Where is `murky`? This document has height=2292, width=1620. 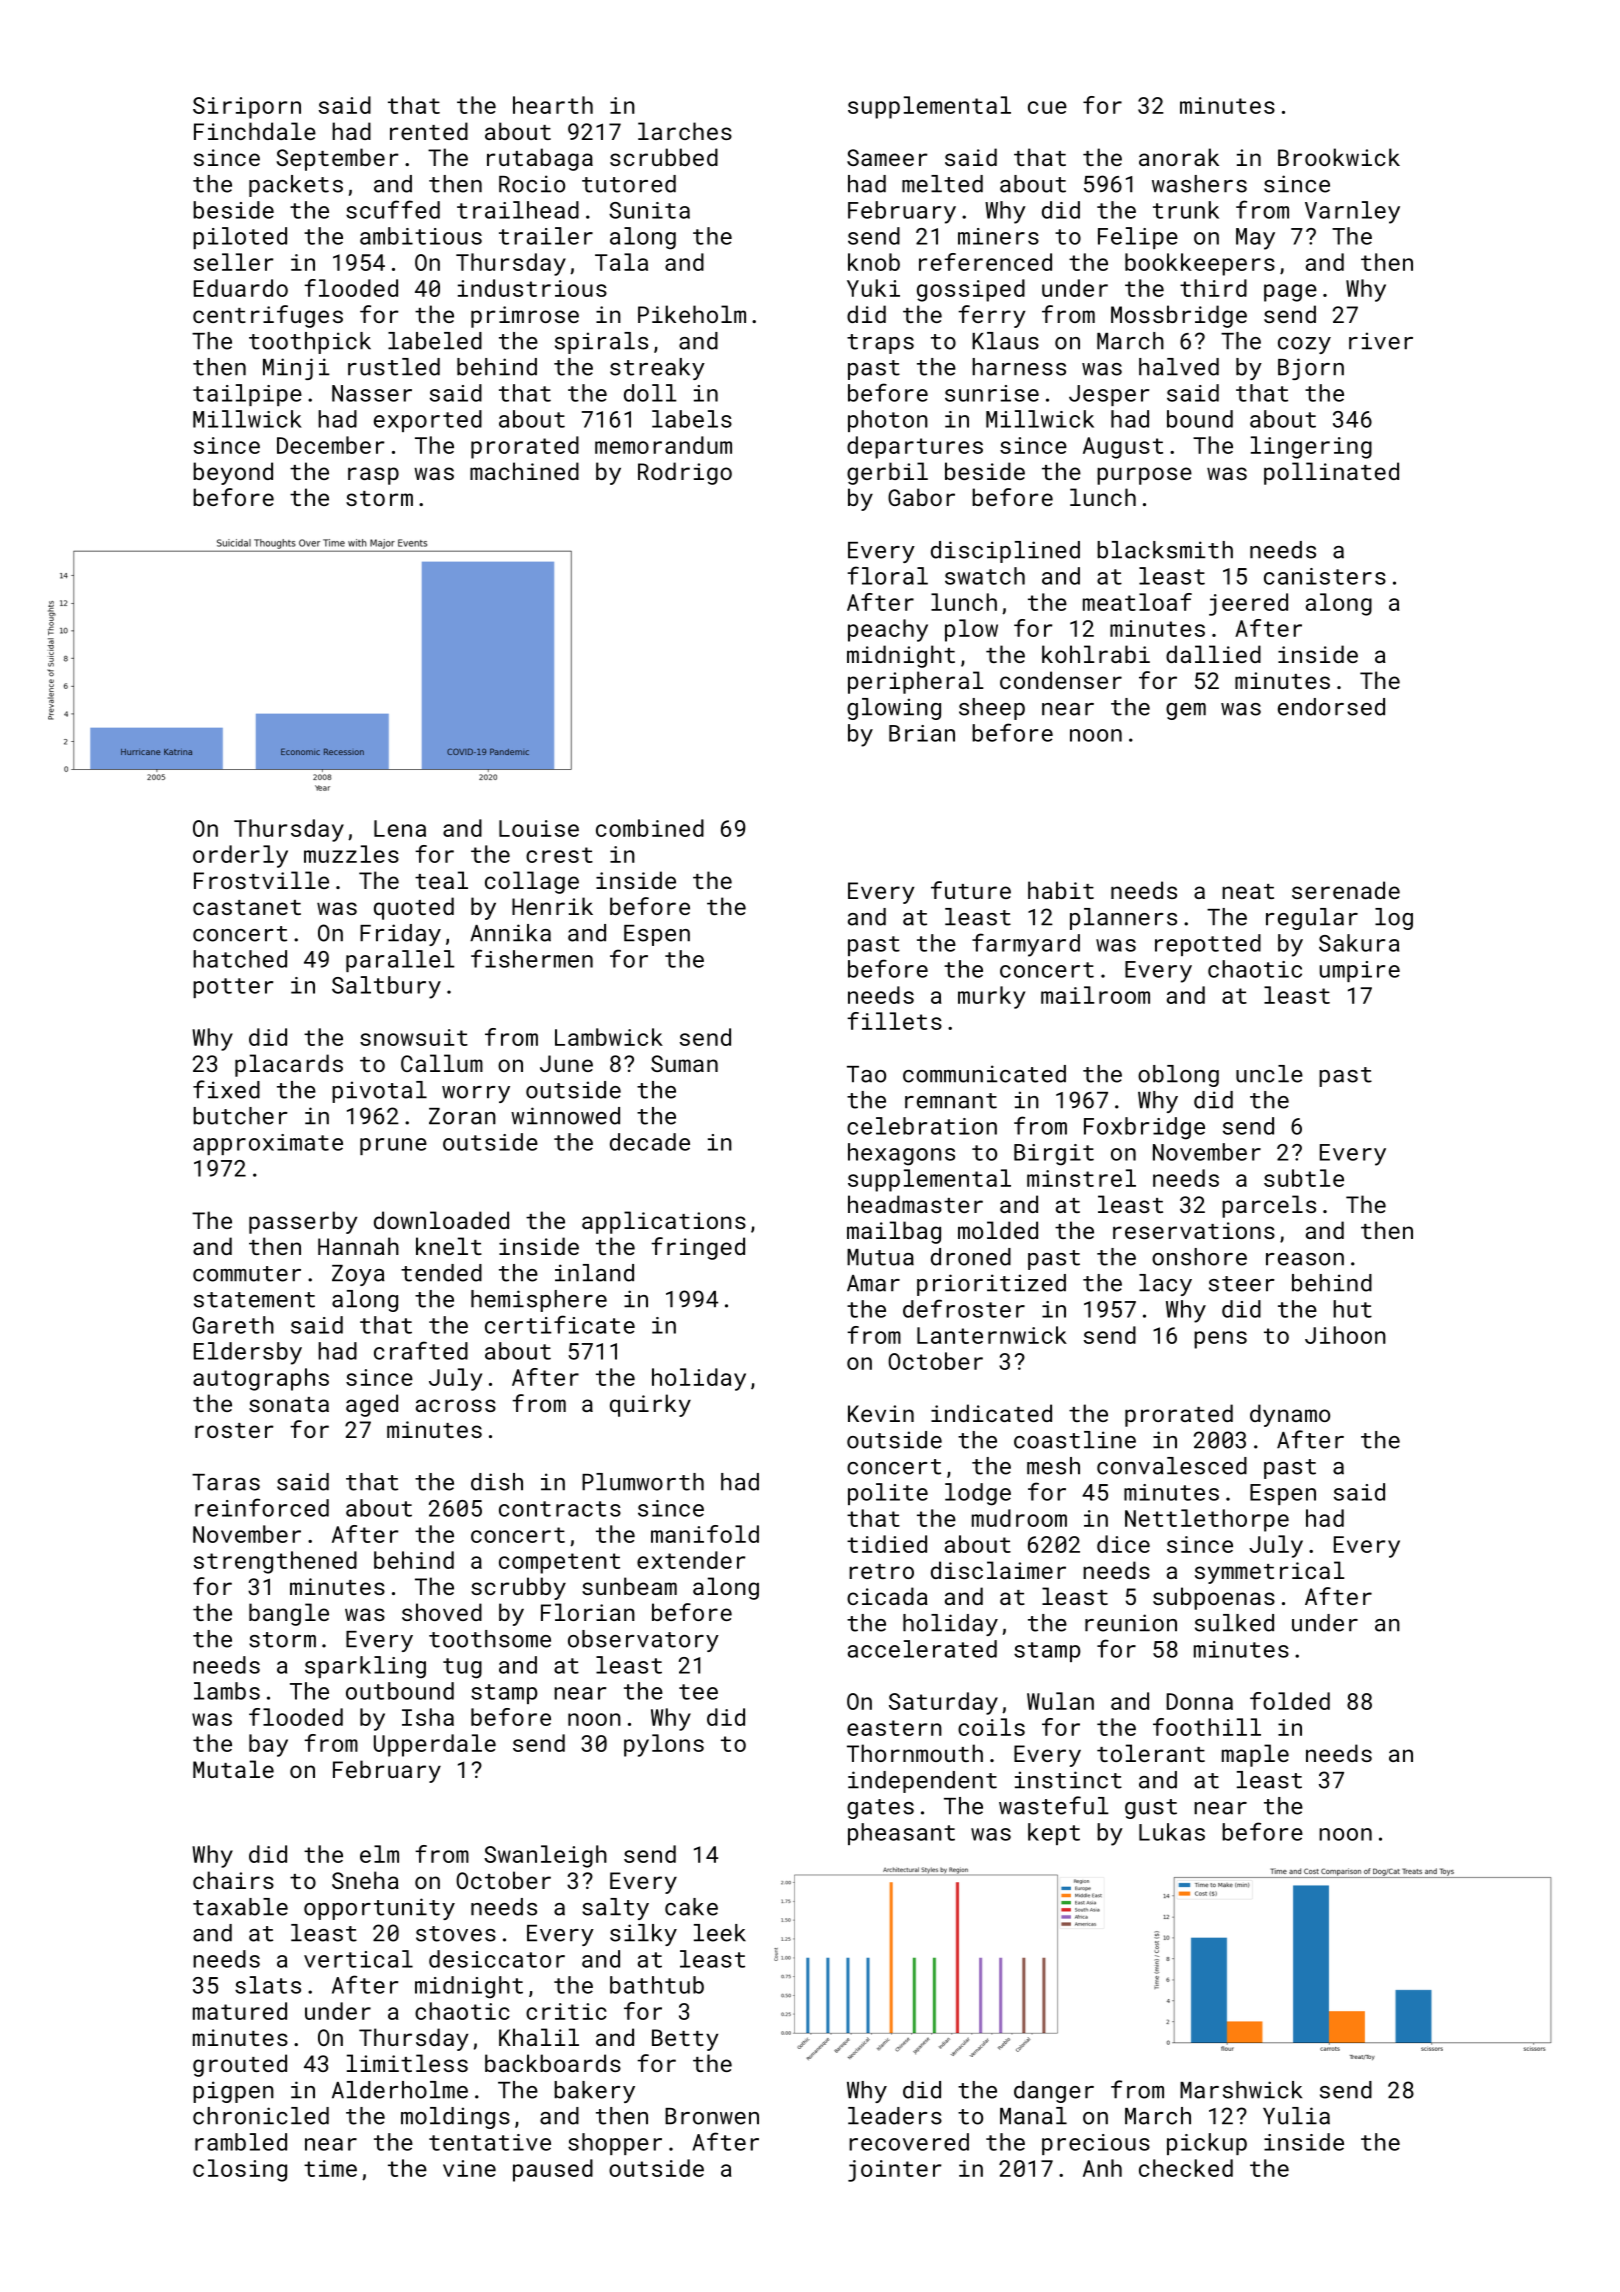 murky is located at coordinates (991, 997).
